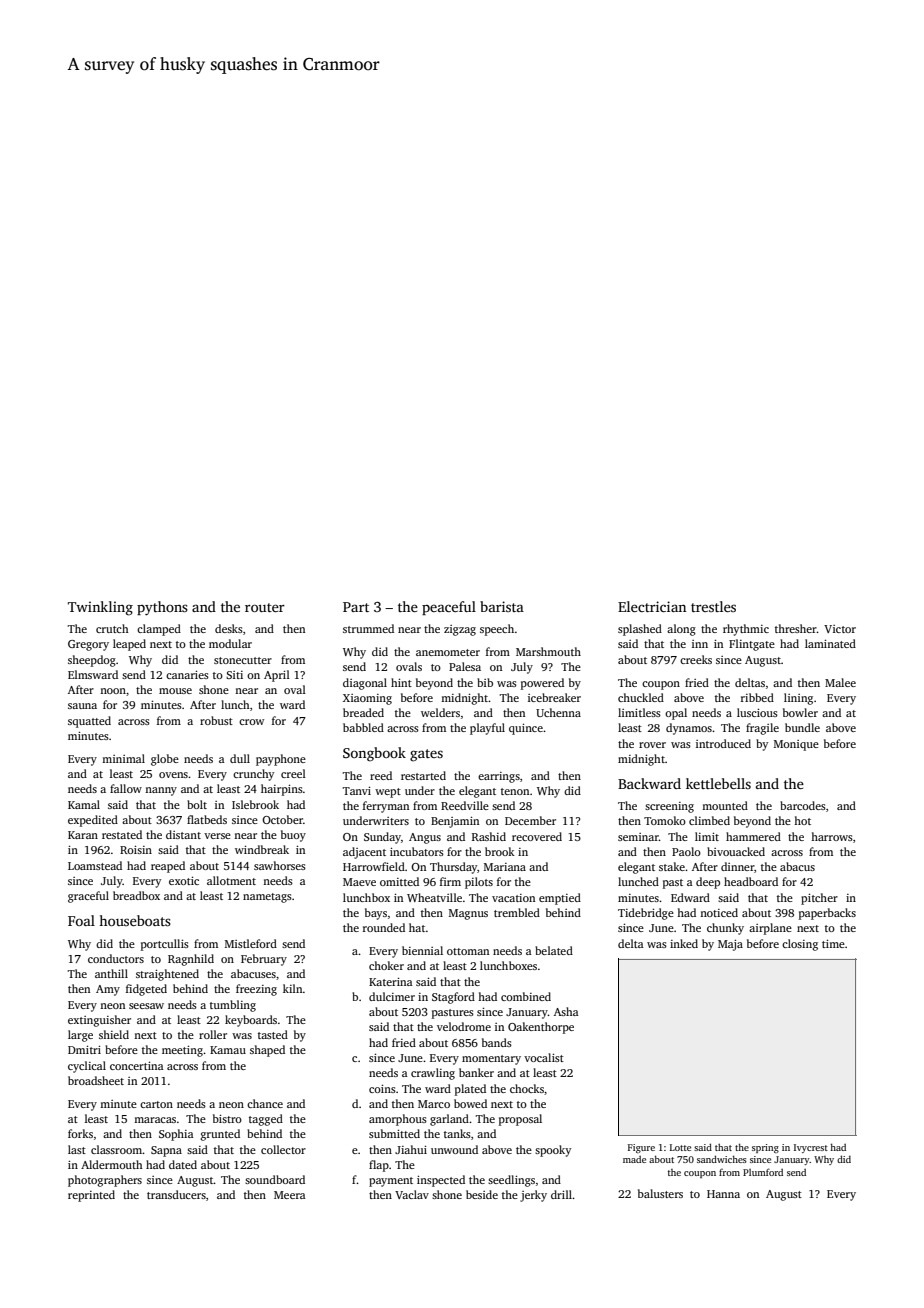 The image size is (924, 1308). Describe the element at coordinates (100, 608) in the page. I see `Twinkling` at that location.
